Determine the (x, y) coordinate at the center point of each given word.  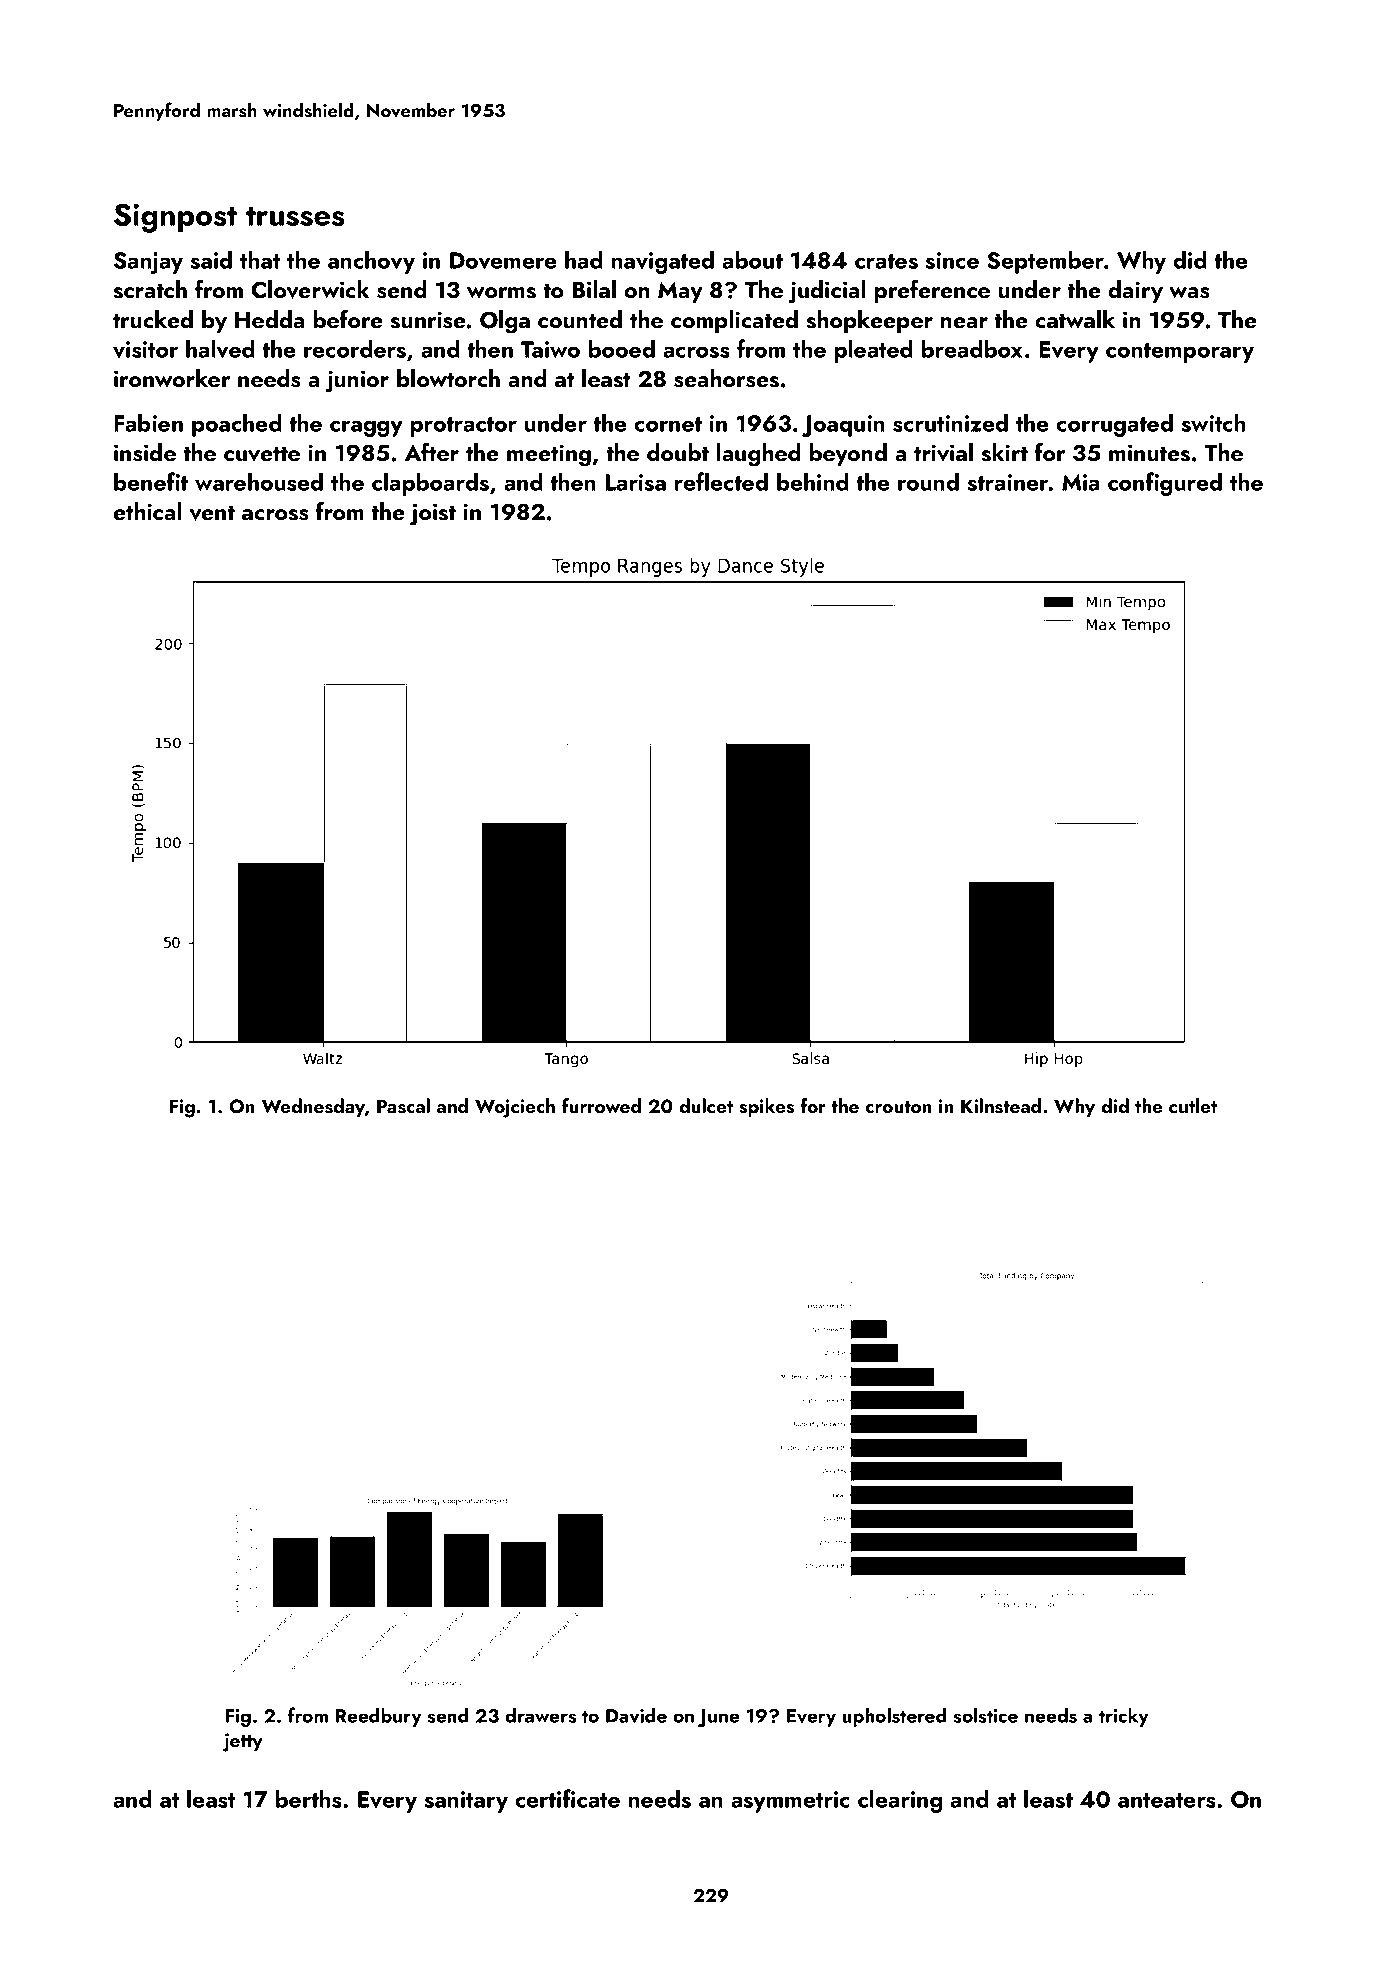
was (1189, 293)
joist (433, 514)
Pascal (403, 1106)
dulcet (706, 1105)
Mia (1080, 482)
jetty (243, 1742)
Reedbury (379, 1717)
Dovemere (503, 261)
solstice (985, 1715)
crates (886, 261)
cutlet (1193, 1105)
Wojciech (515, 1108)
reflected (721, 481)
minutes (1149, 453)
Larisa (635, 482)
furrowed (601, 1105)
